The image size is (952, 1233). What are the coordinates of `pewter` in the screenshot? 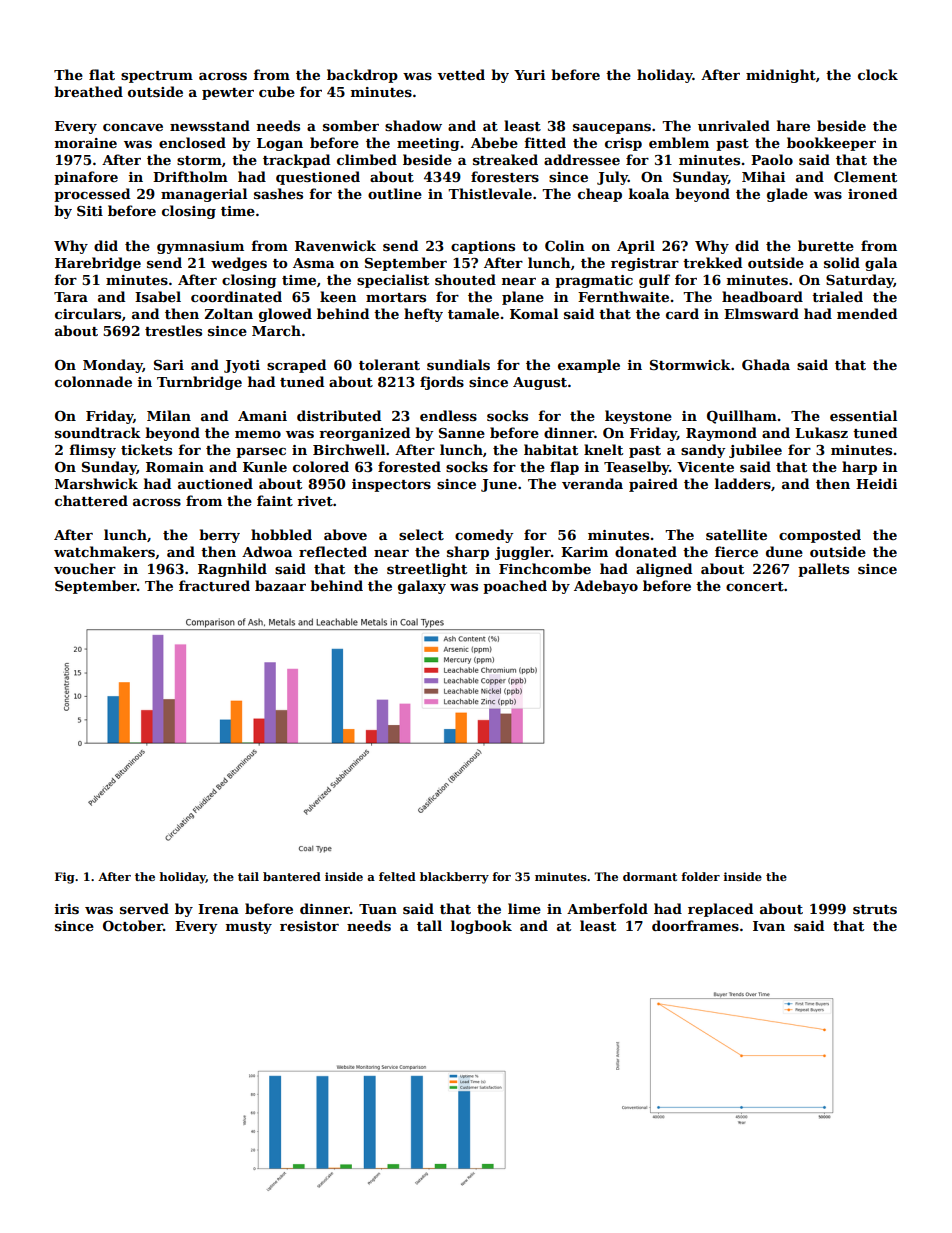 It's located at (228, 94).
